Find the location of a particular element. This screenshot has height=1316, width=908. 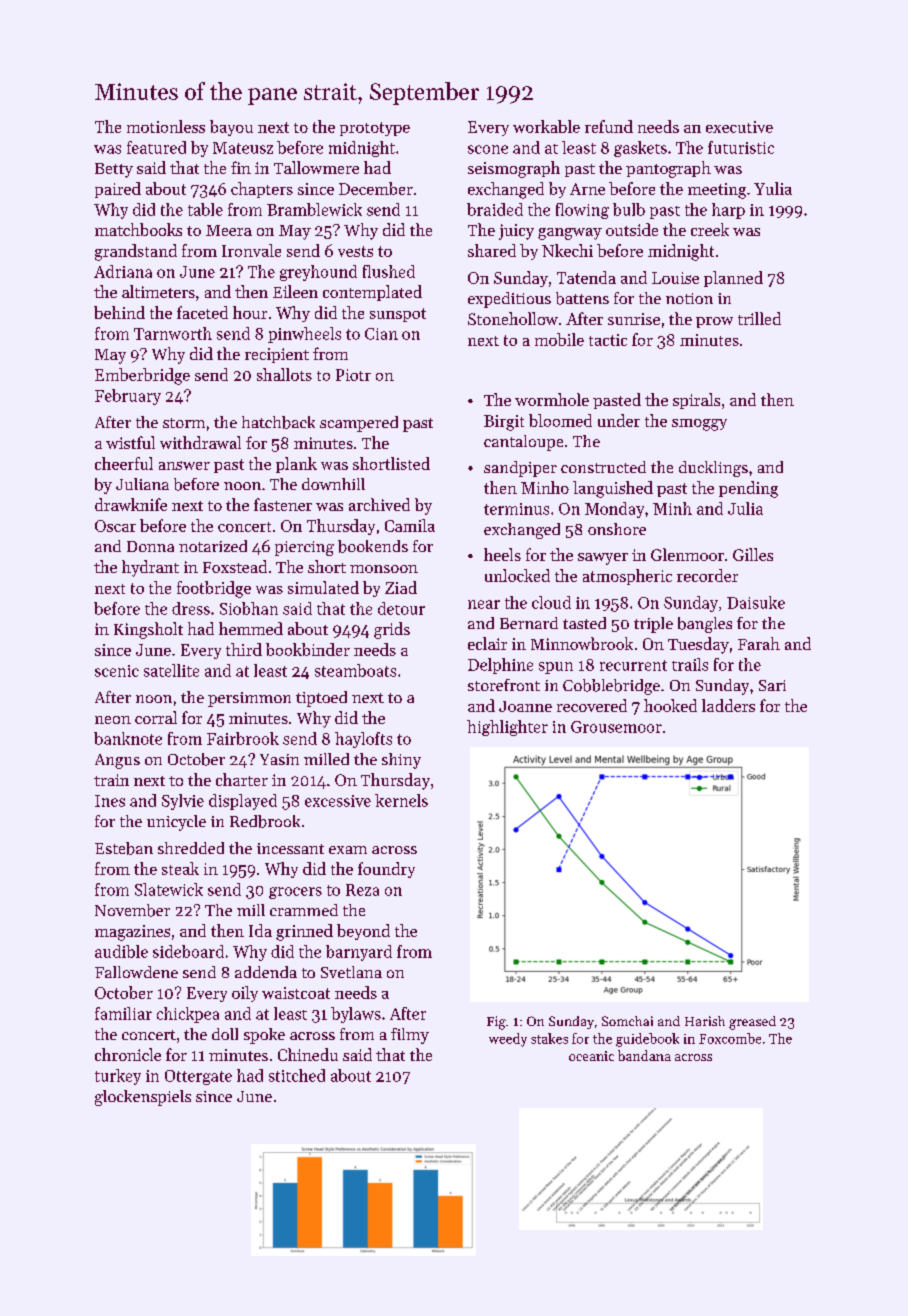

bayou is located at coordinates (231, 128).
